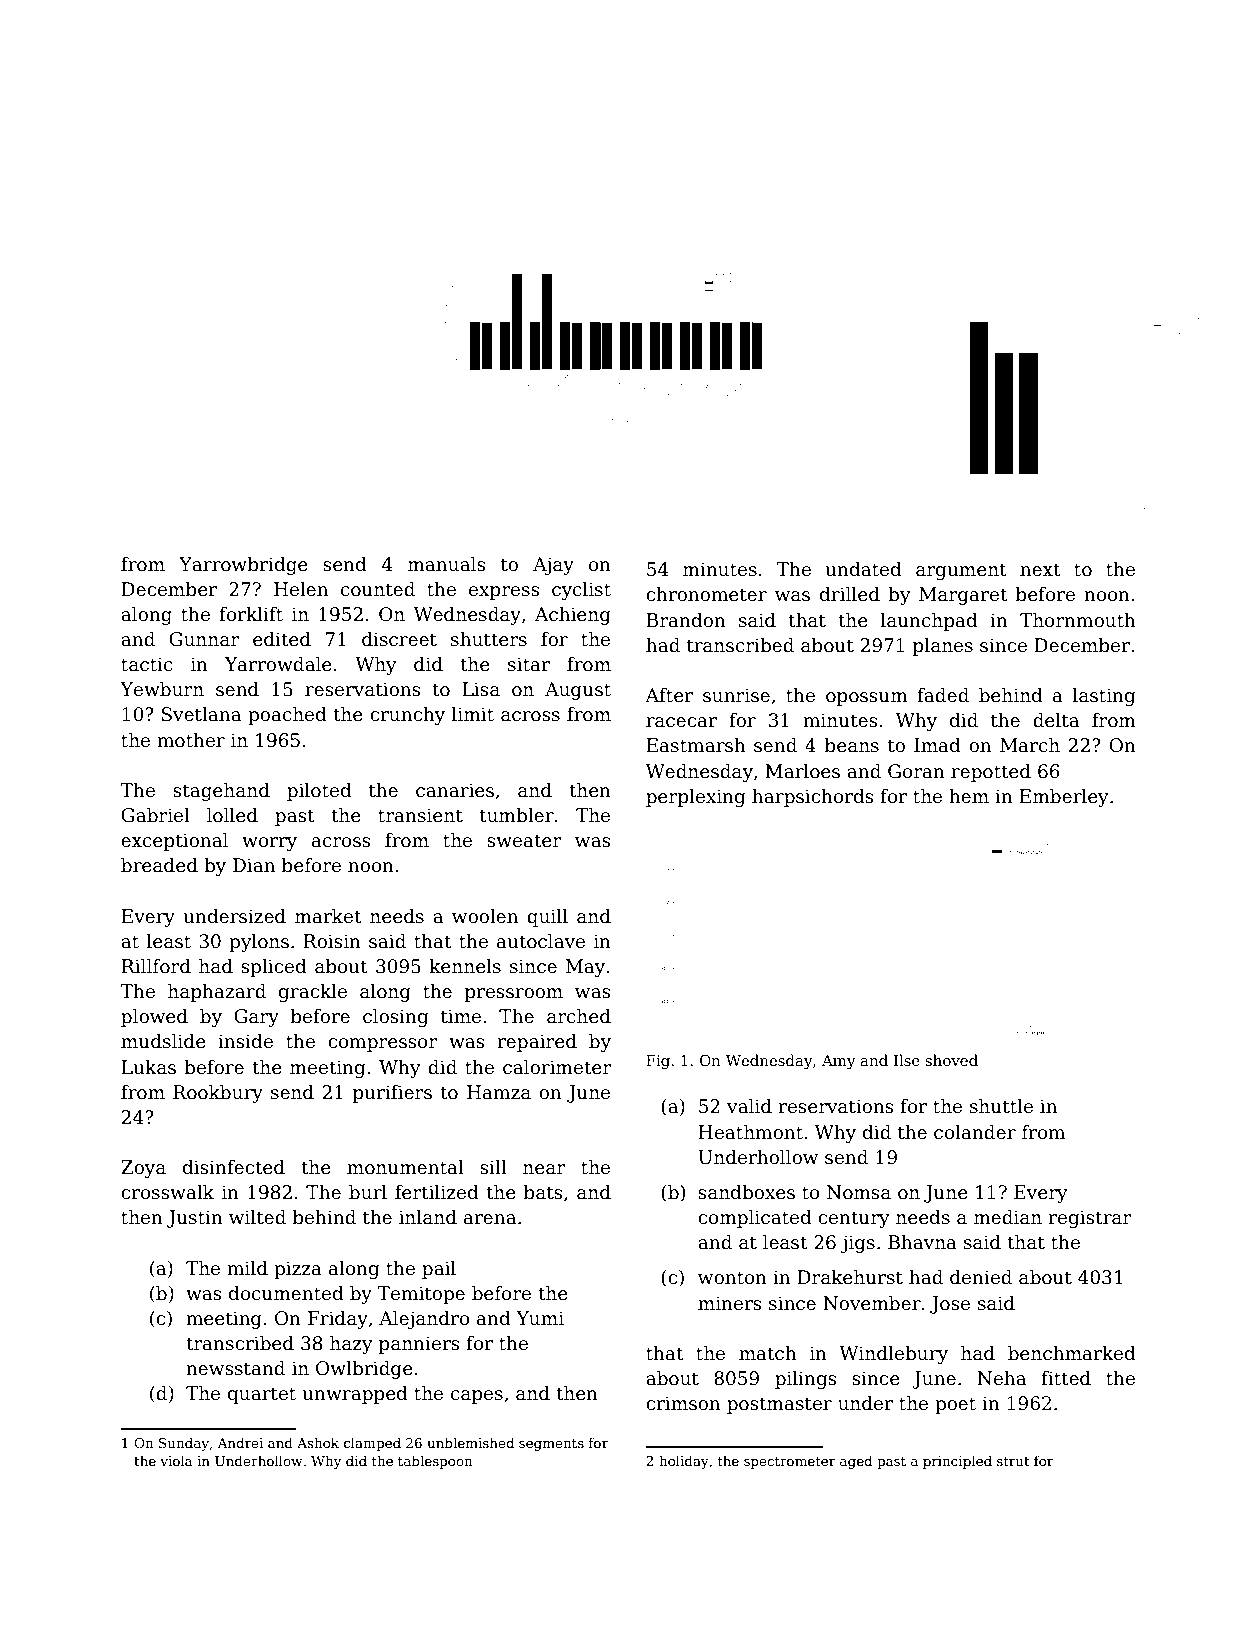 This document has height=1627, width=1257. I want to click on haphazard, so click(217, 993).
